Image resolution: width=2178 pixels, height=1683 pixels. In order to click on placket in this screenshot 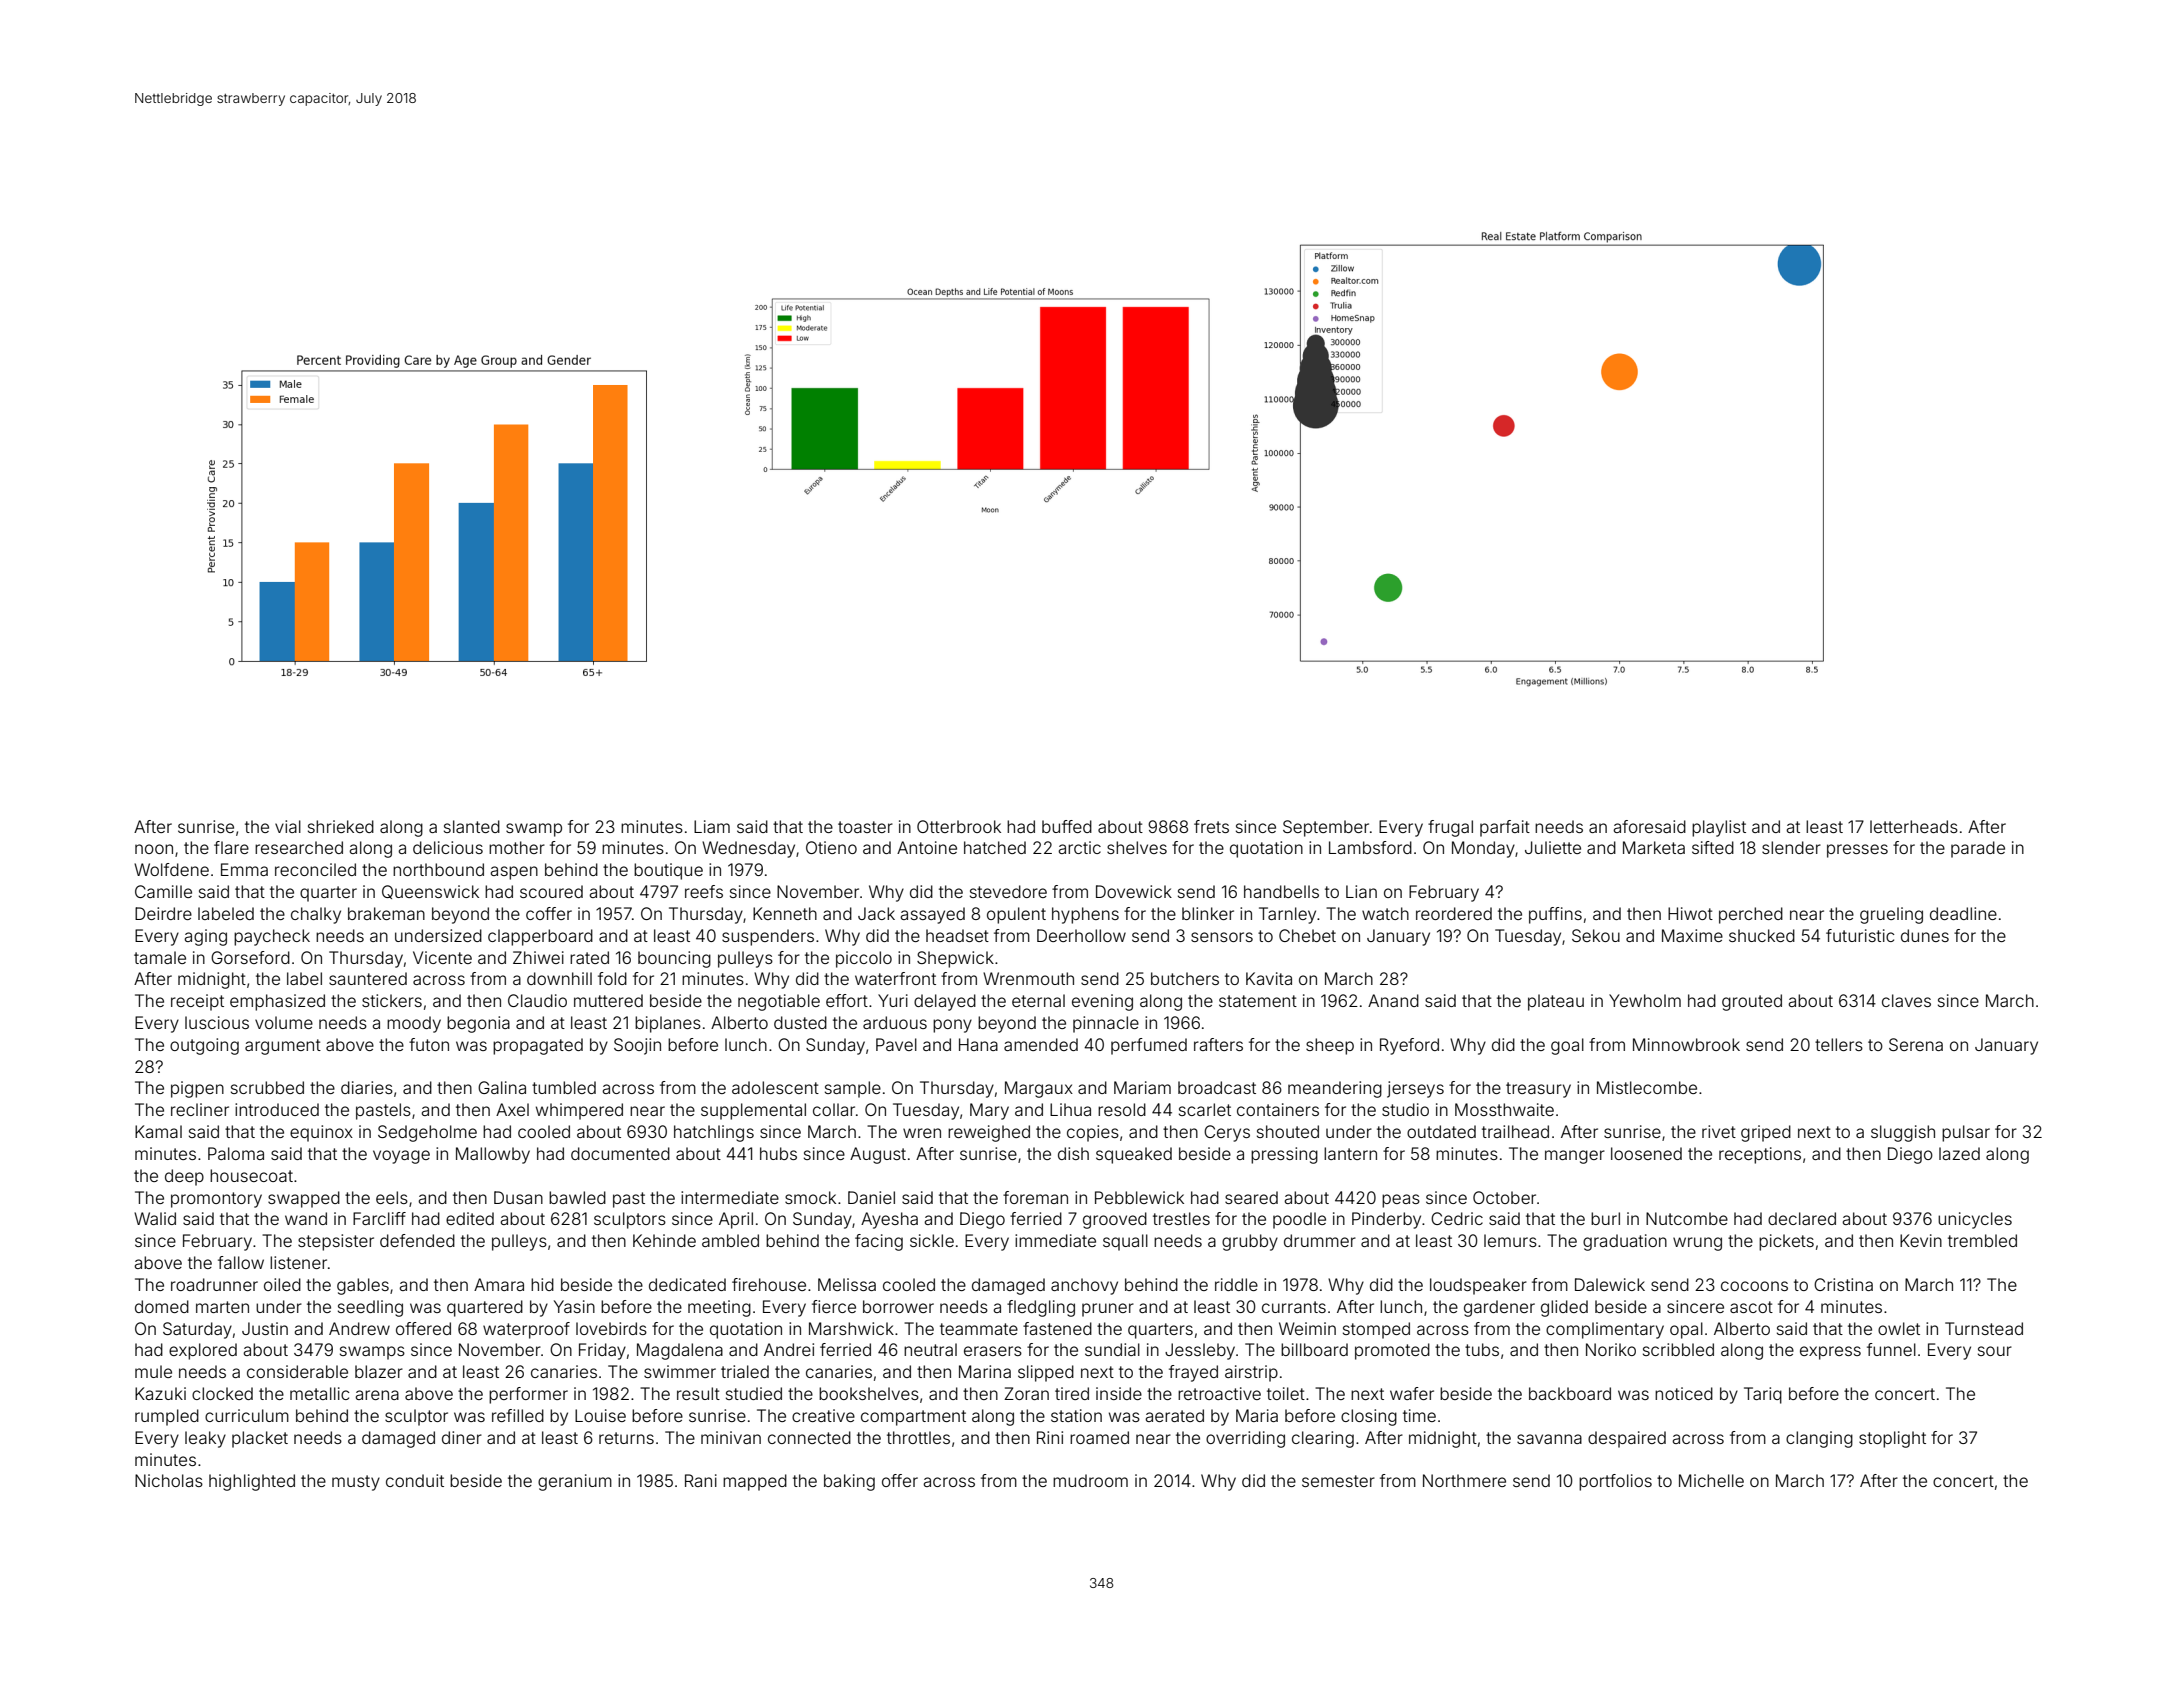, I will do `click(260, 1439)`.
